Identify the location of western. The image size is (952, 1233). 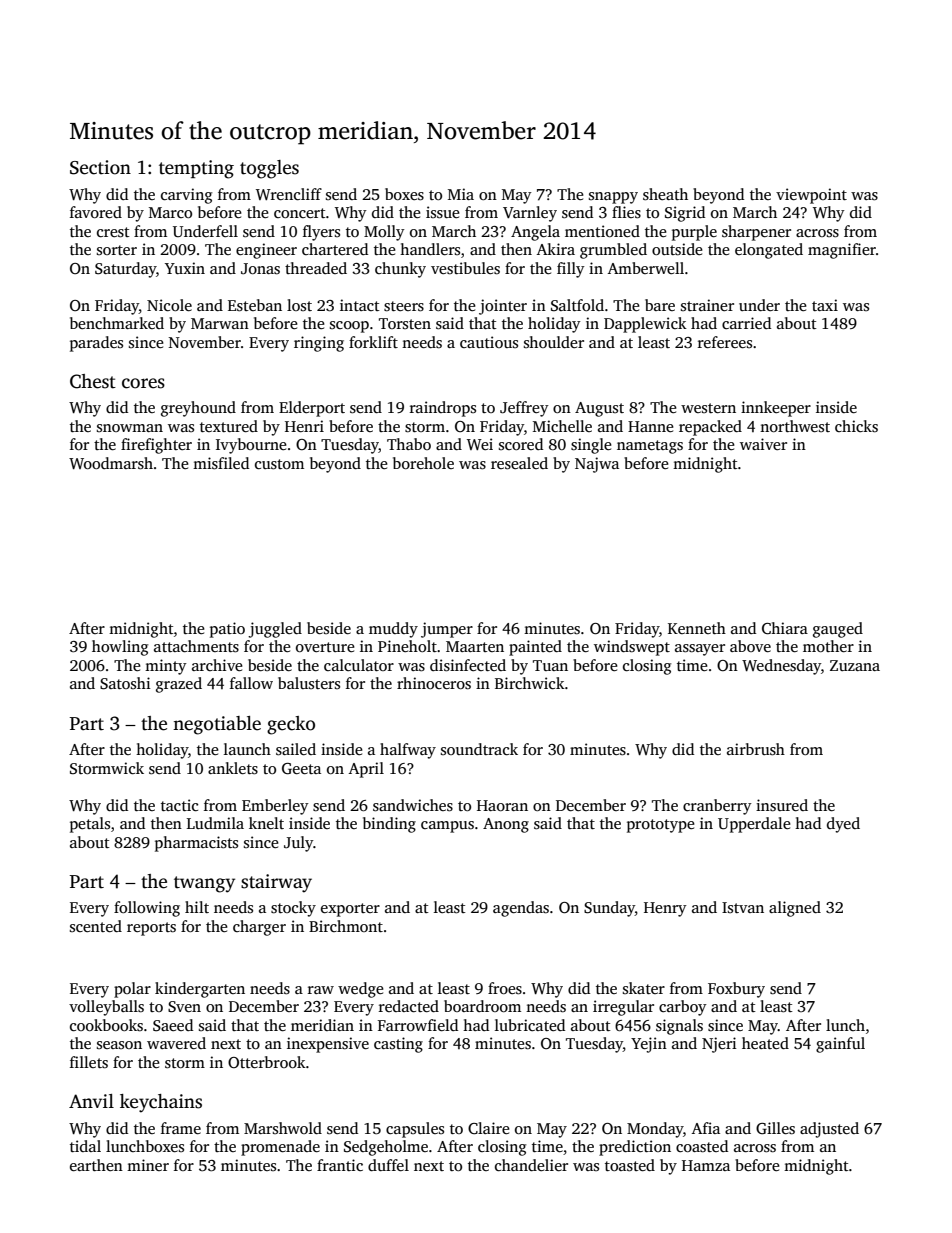
(708, 408).
